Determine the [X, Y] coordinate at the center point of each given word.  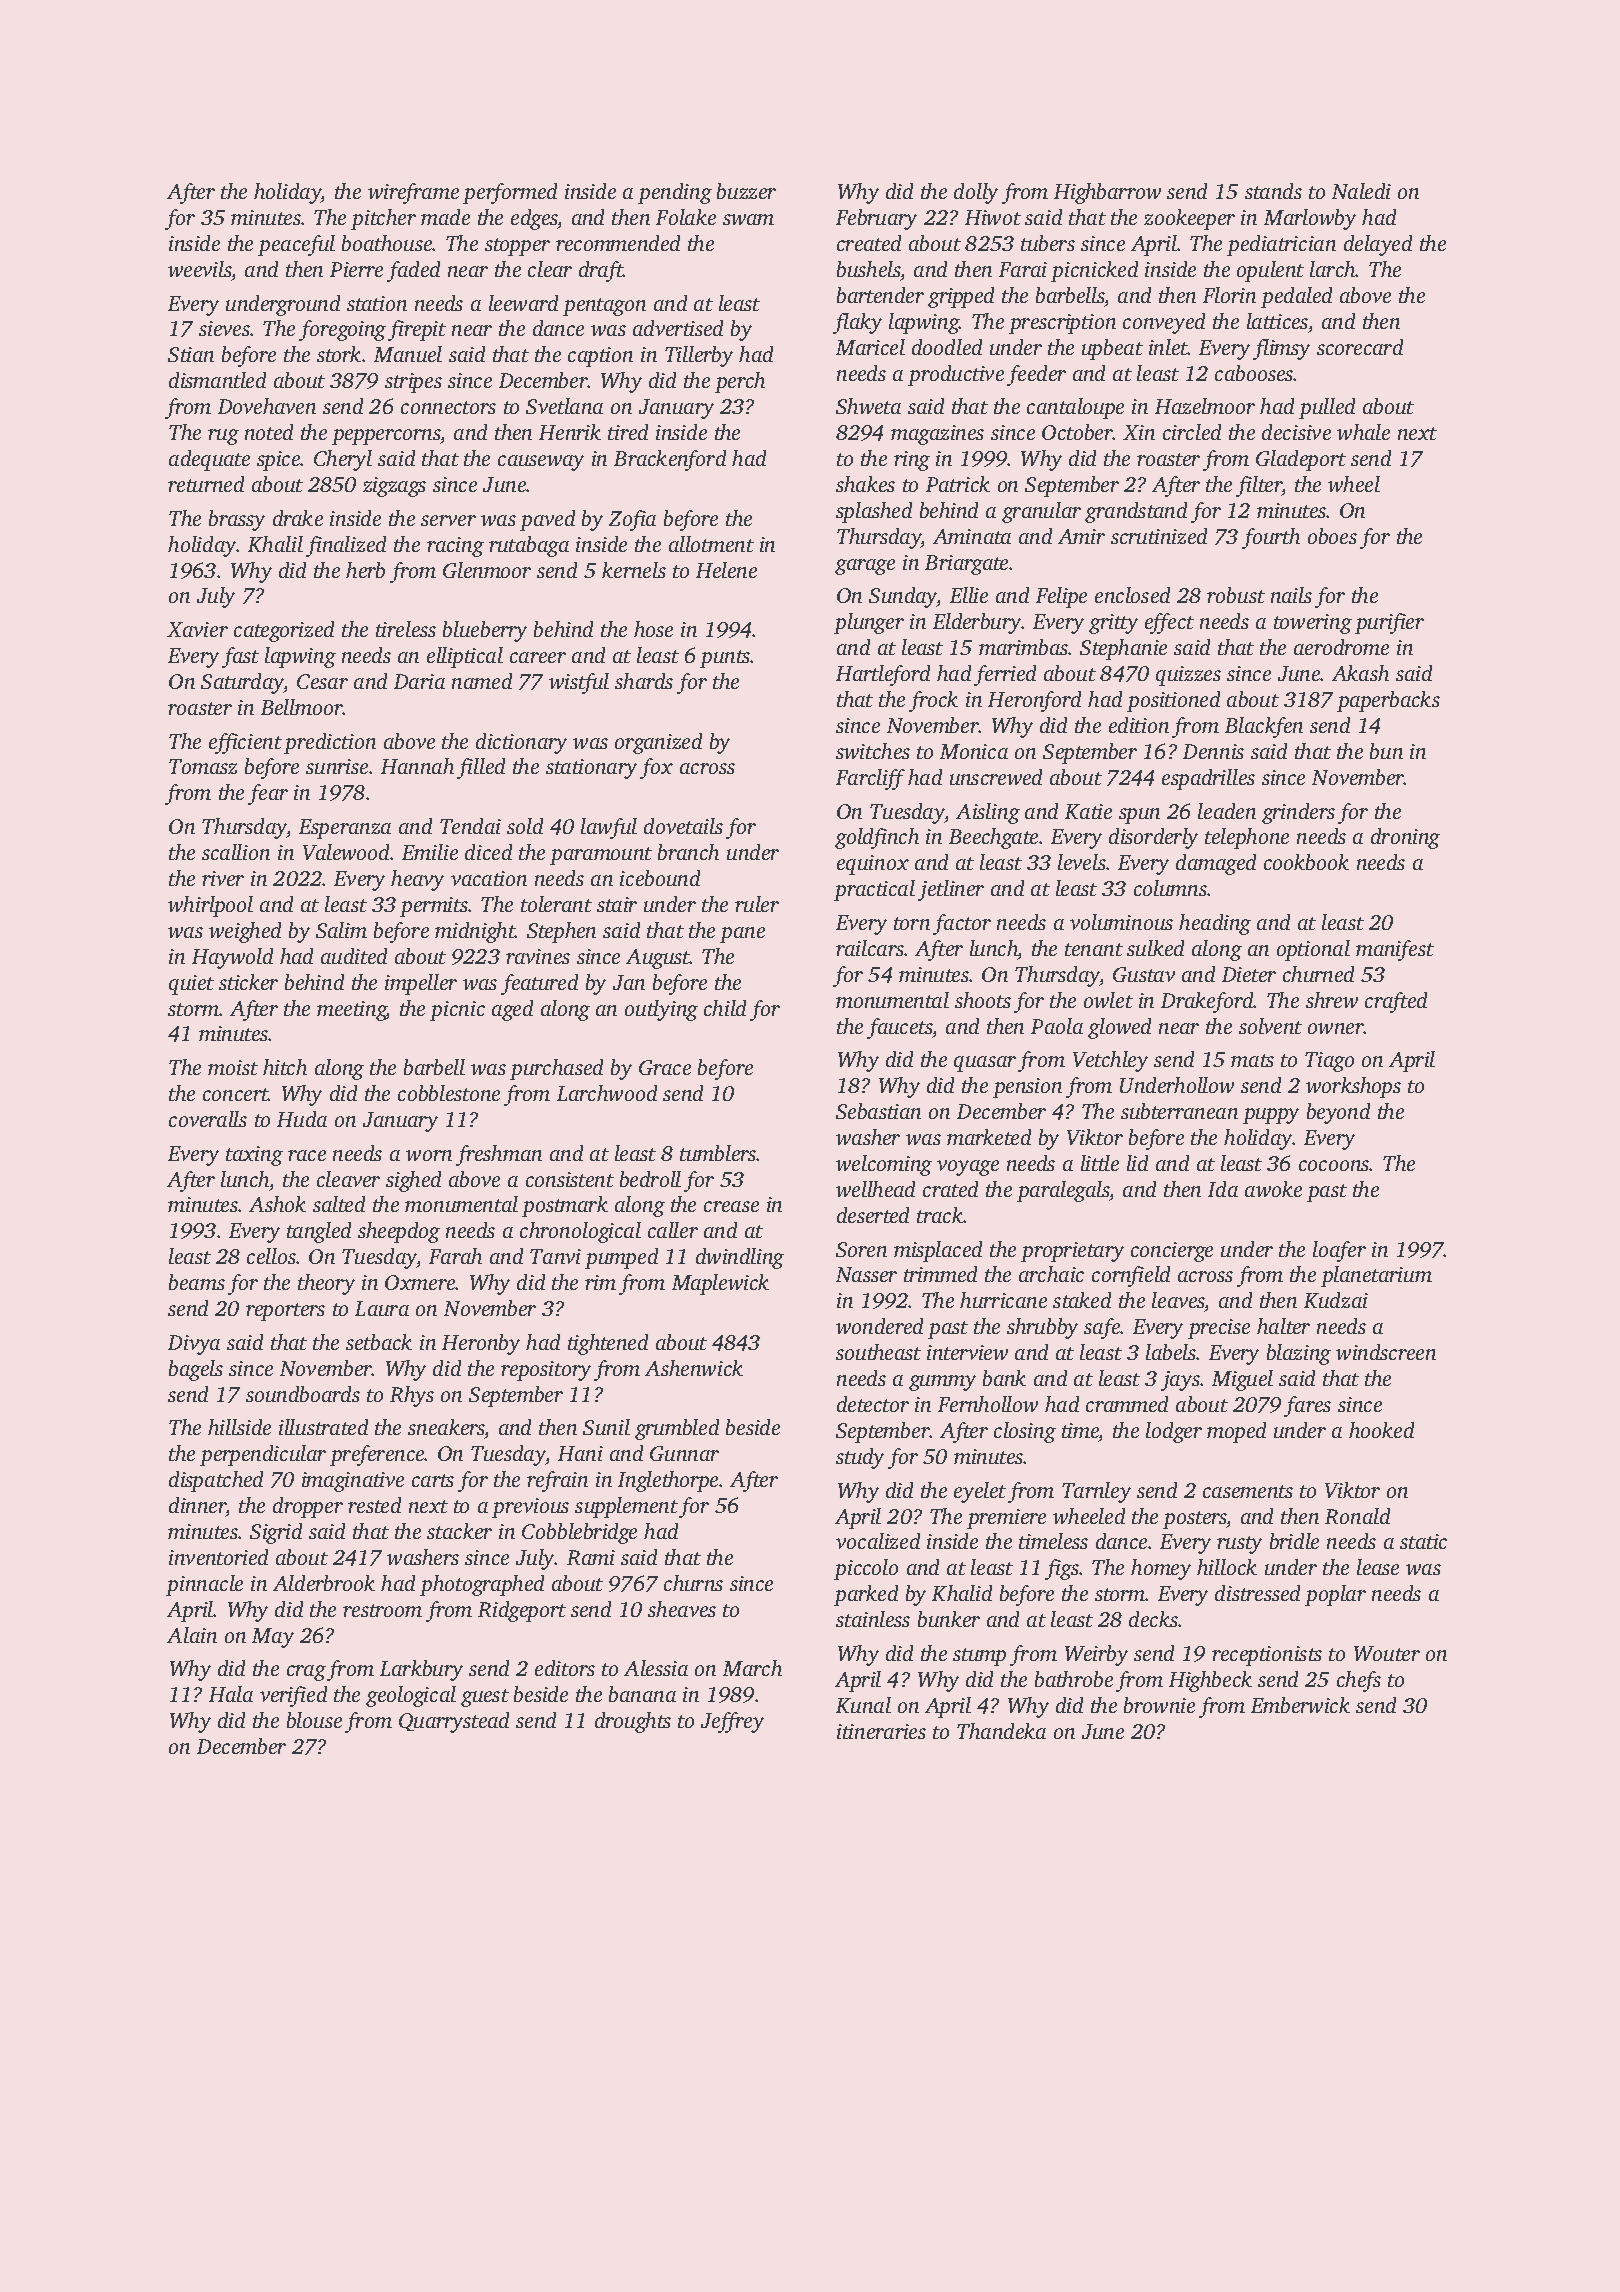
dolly [976, 193]
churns [693, 1583]
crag [306, 1673]
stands [1273, 191]
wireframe [413, 193]
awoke [1273, 1189]
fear [268, 794]
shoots [983, 1000]
